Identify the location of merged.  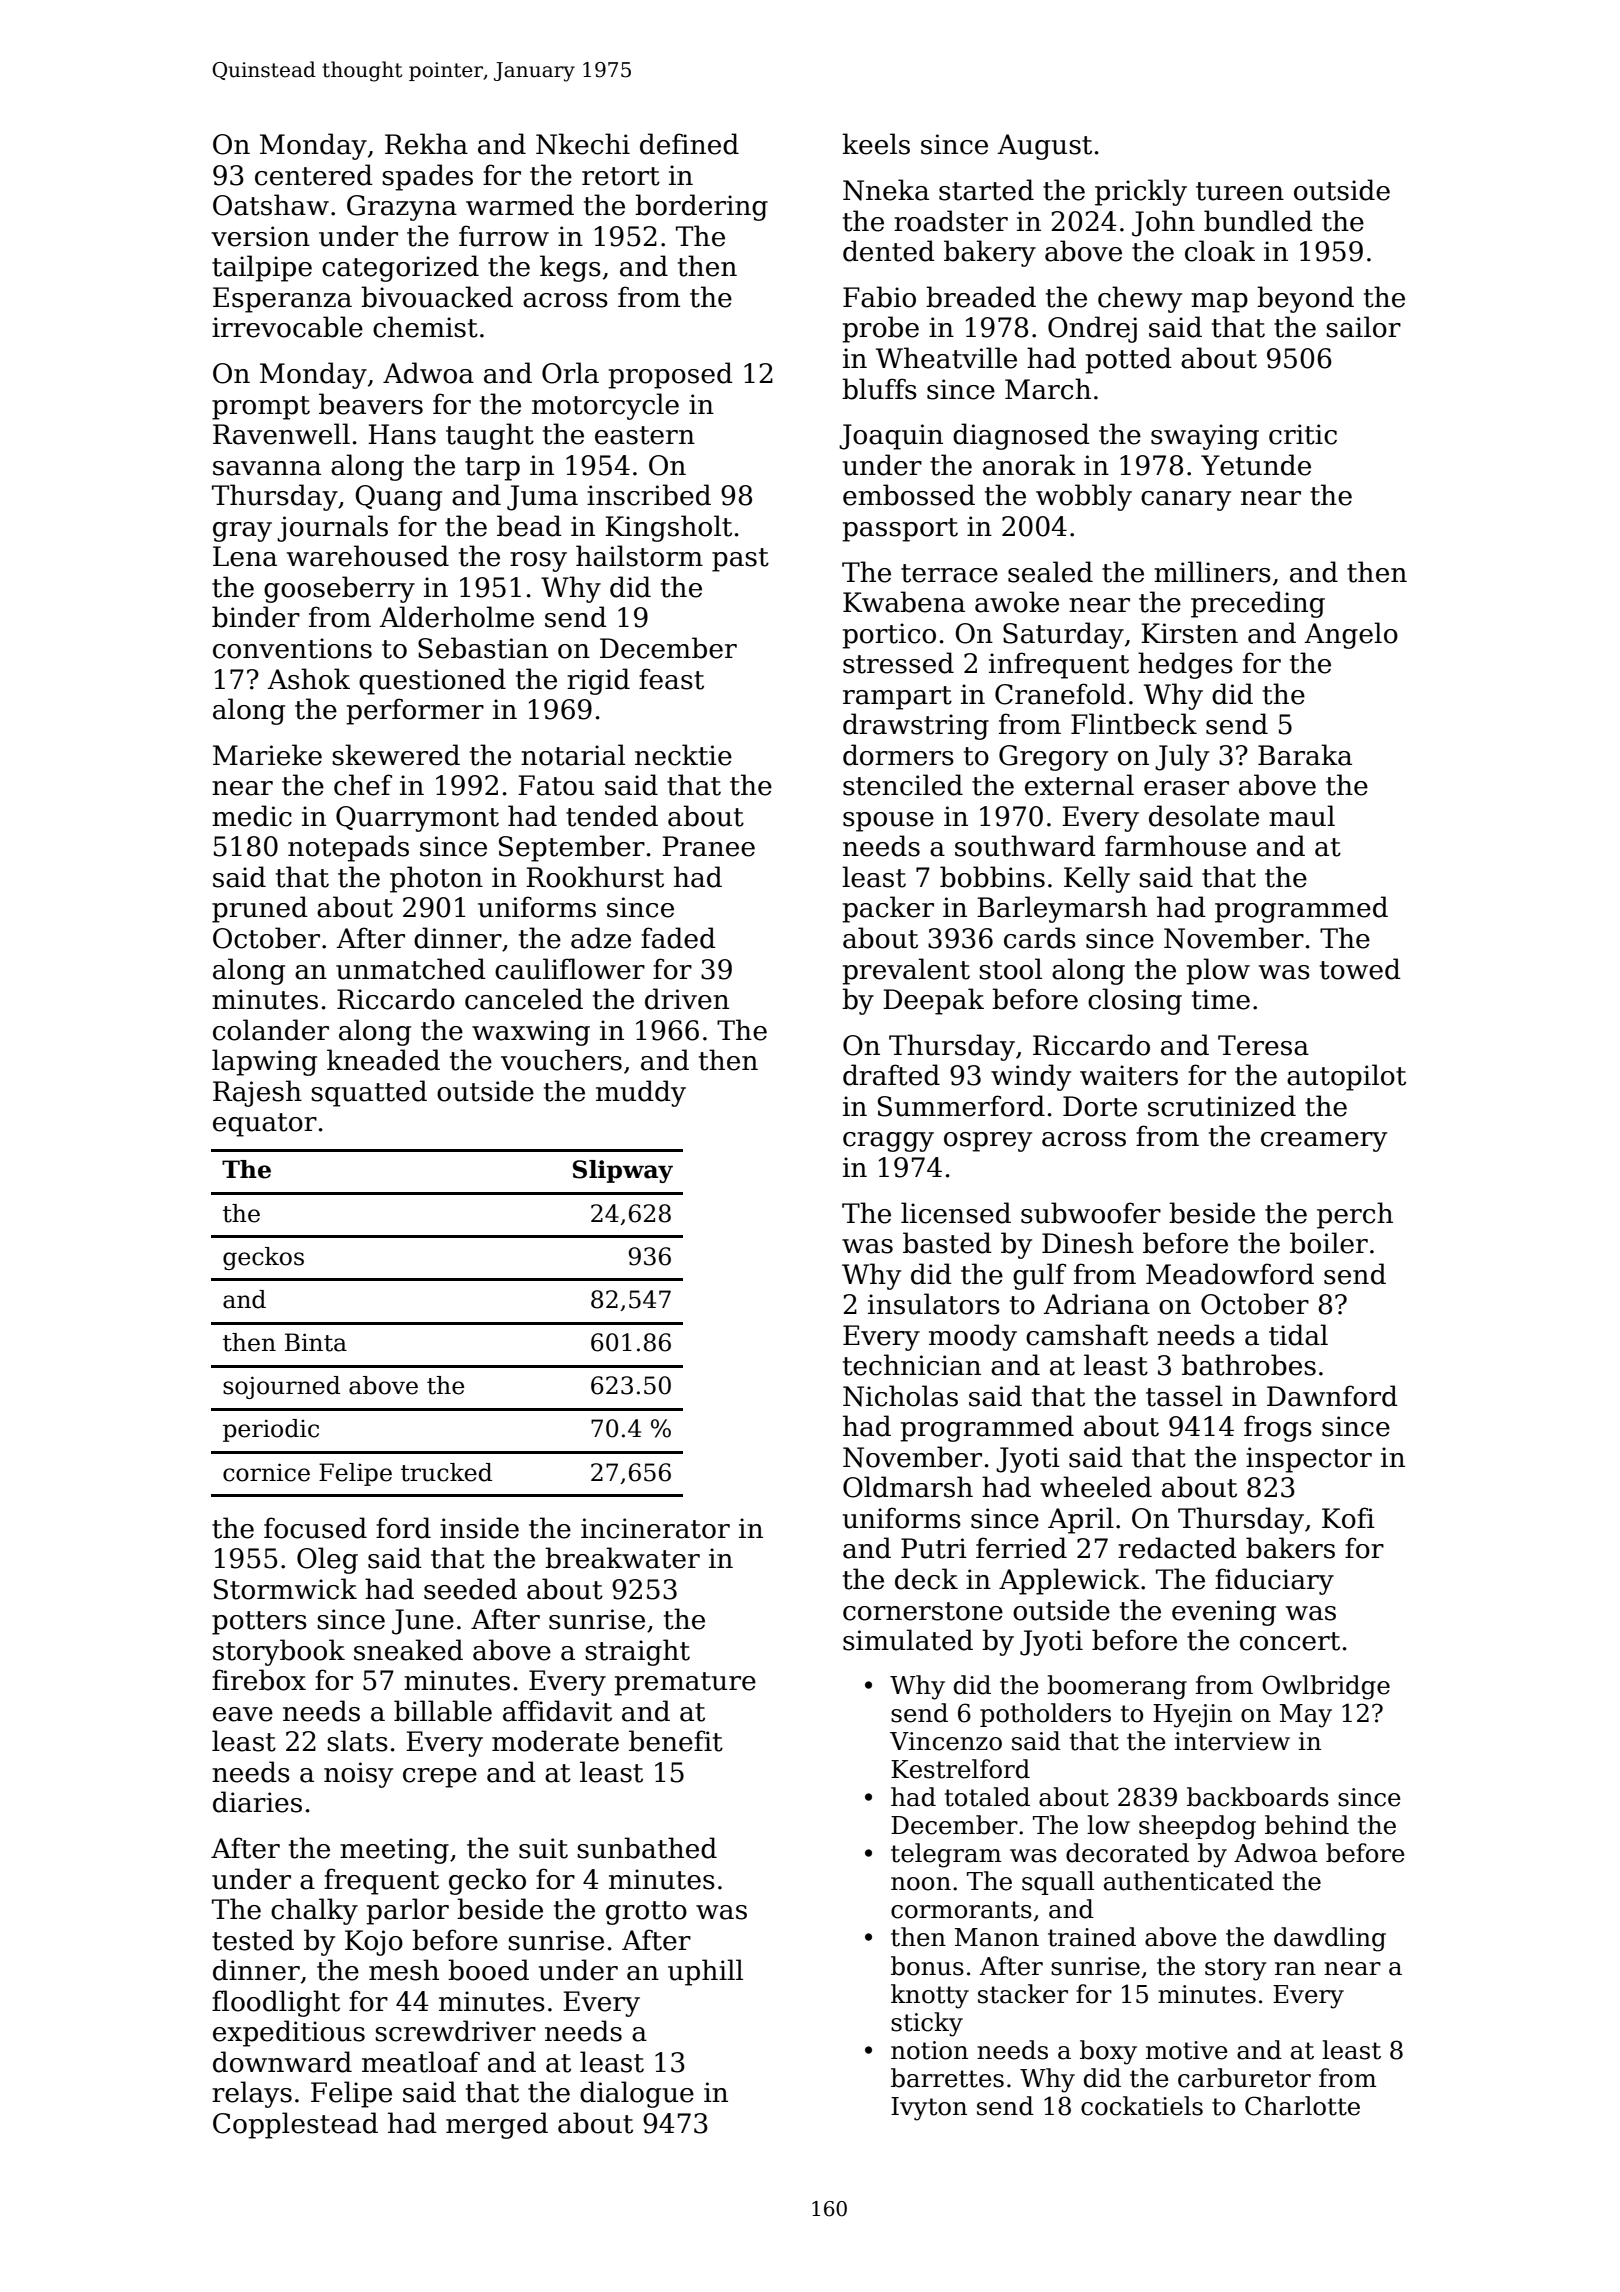
(497, 2125).
